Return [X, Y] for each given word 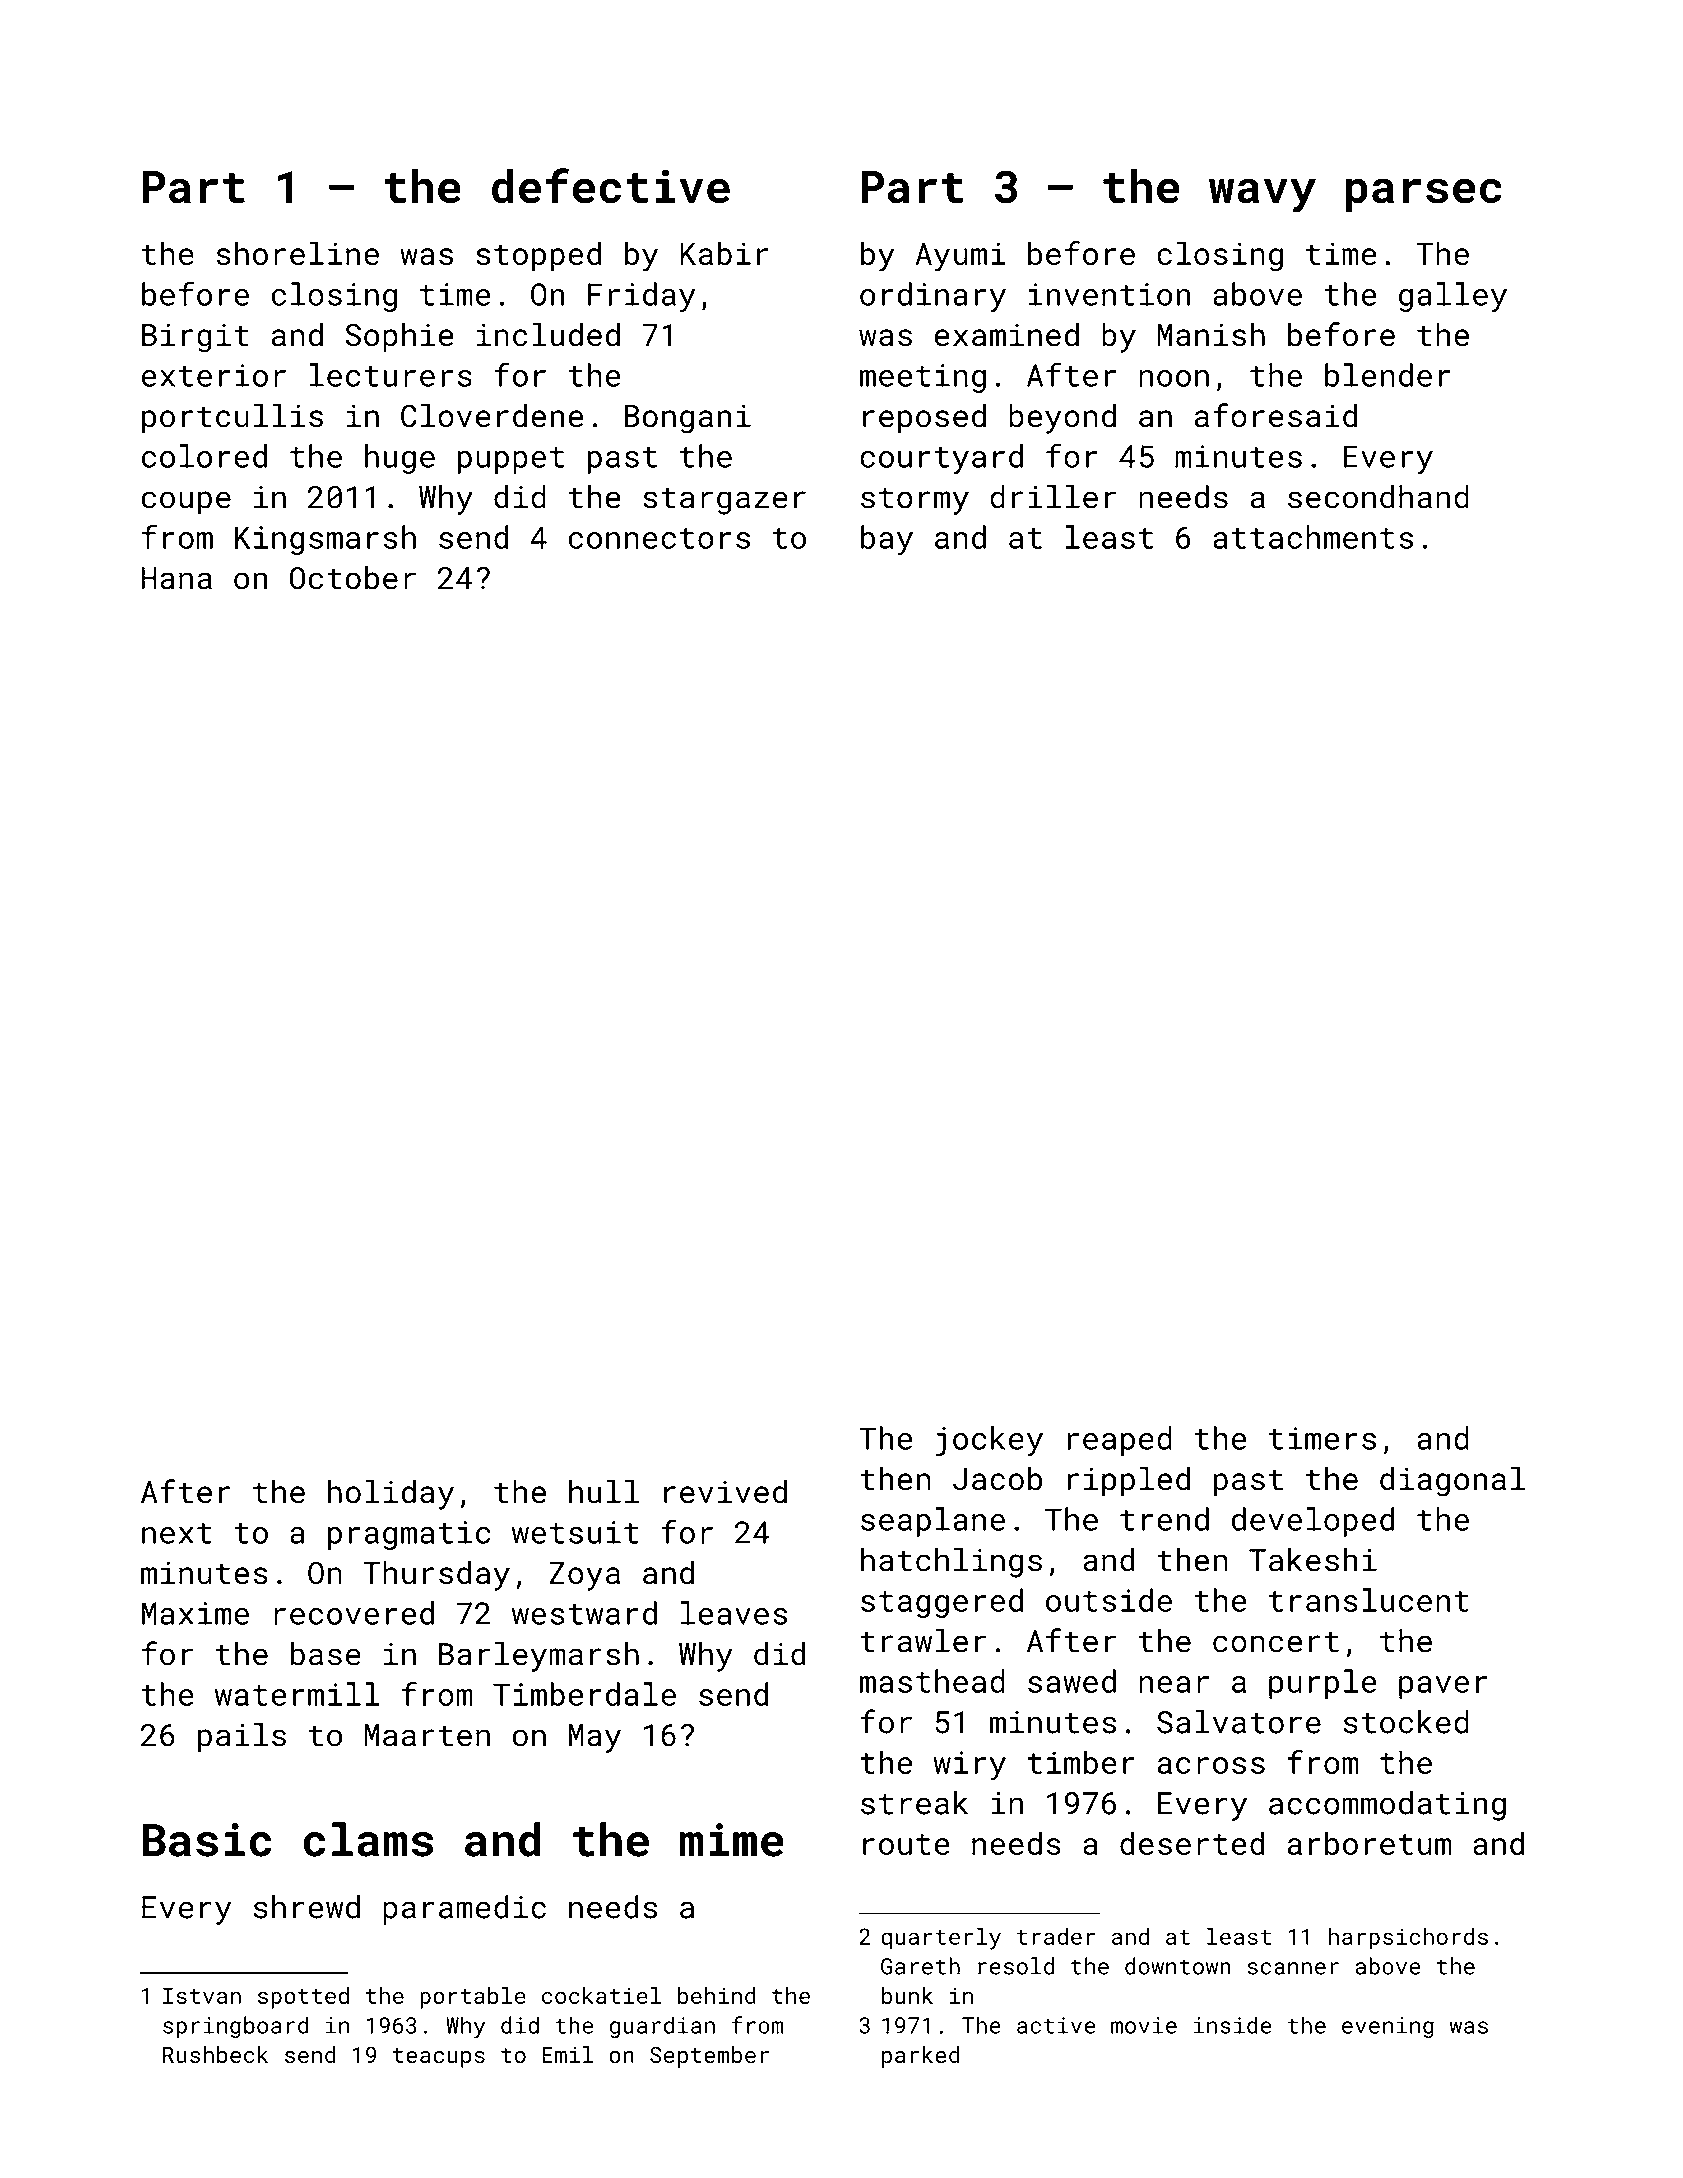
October [353, 578]
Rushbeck [215, 2054]
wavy [1262, 195]
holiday [391, 1495]
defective [611, 186]
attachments [1313, 537]
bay [887, 540]
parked [921, 2057]
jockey [989, 1441]
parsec [1423, 195]
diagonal [1452, 1482]
